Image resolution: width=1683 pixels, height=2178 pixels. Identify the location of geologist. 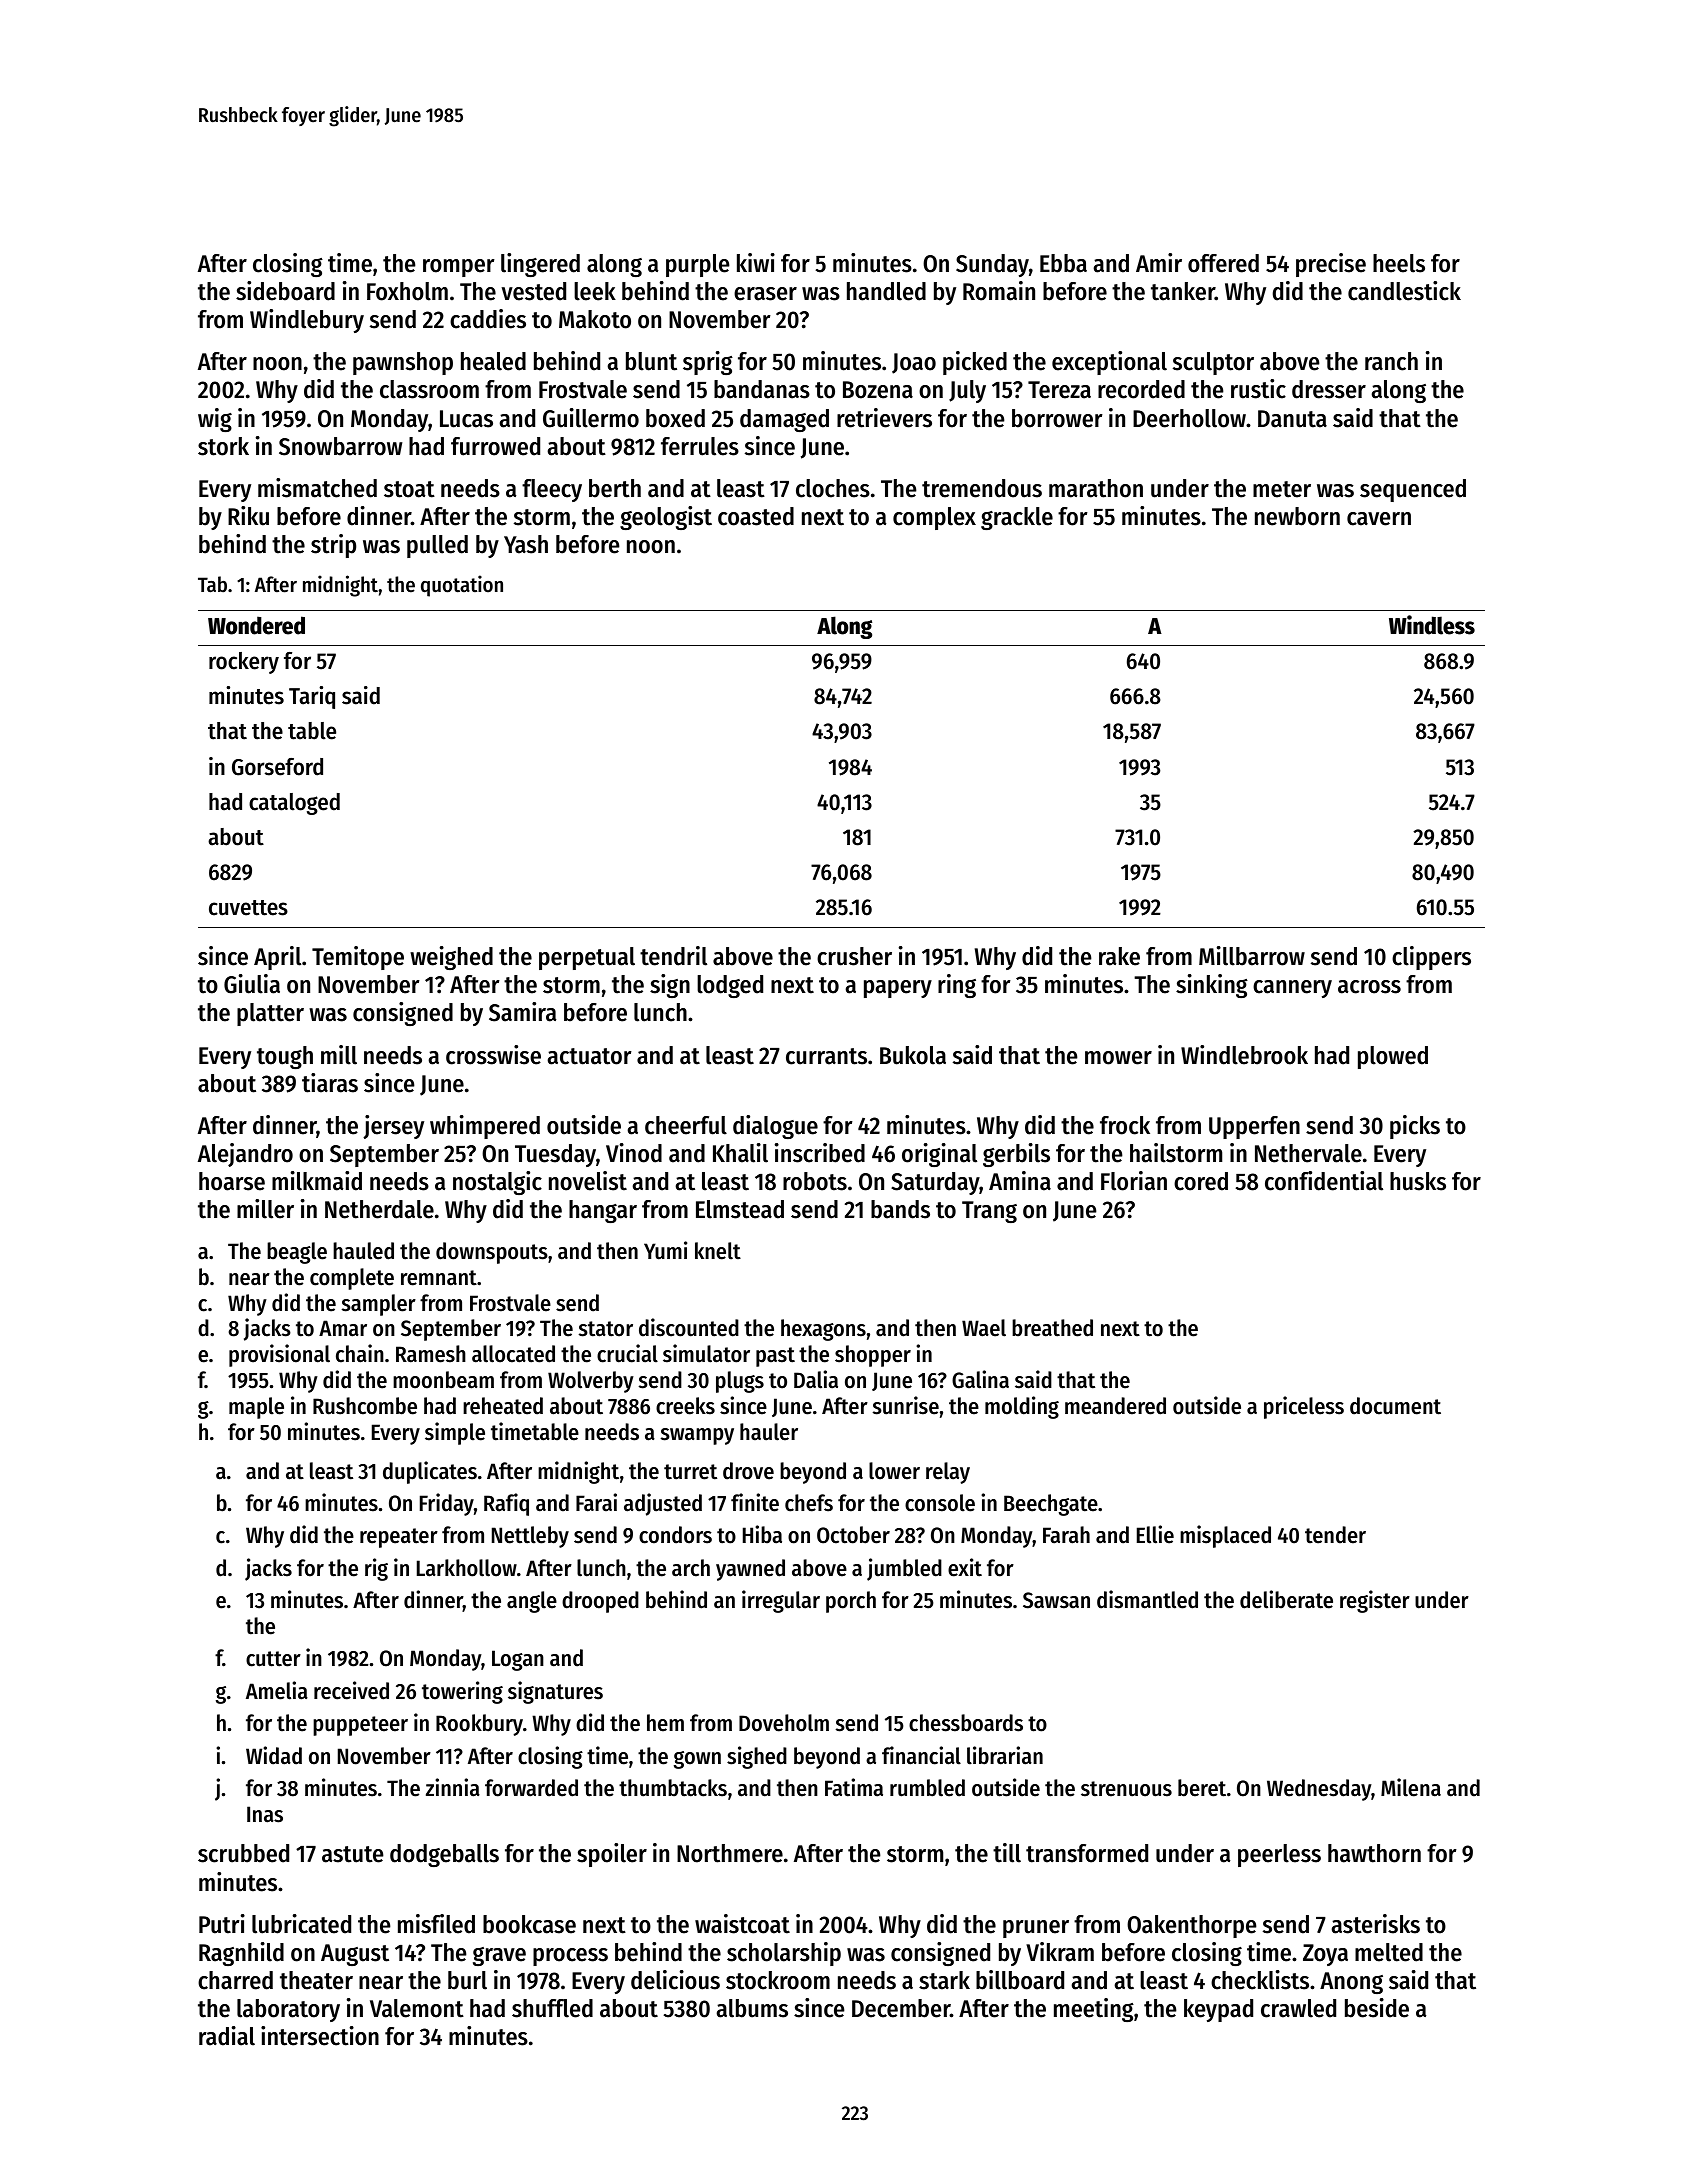
(666, 518).
